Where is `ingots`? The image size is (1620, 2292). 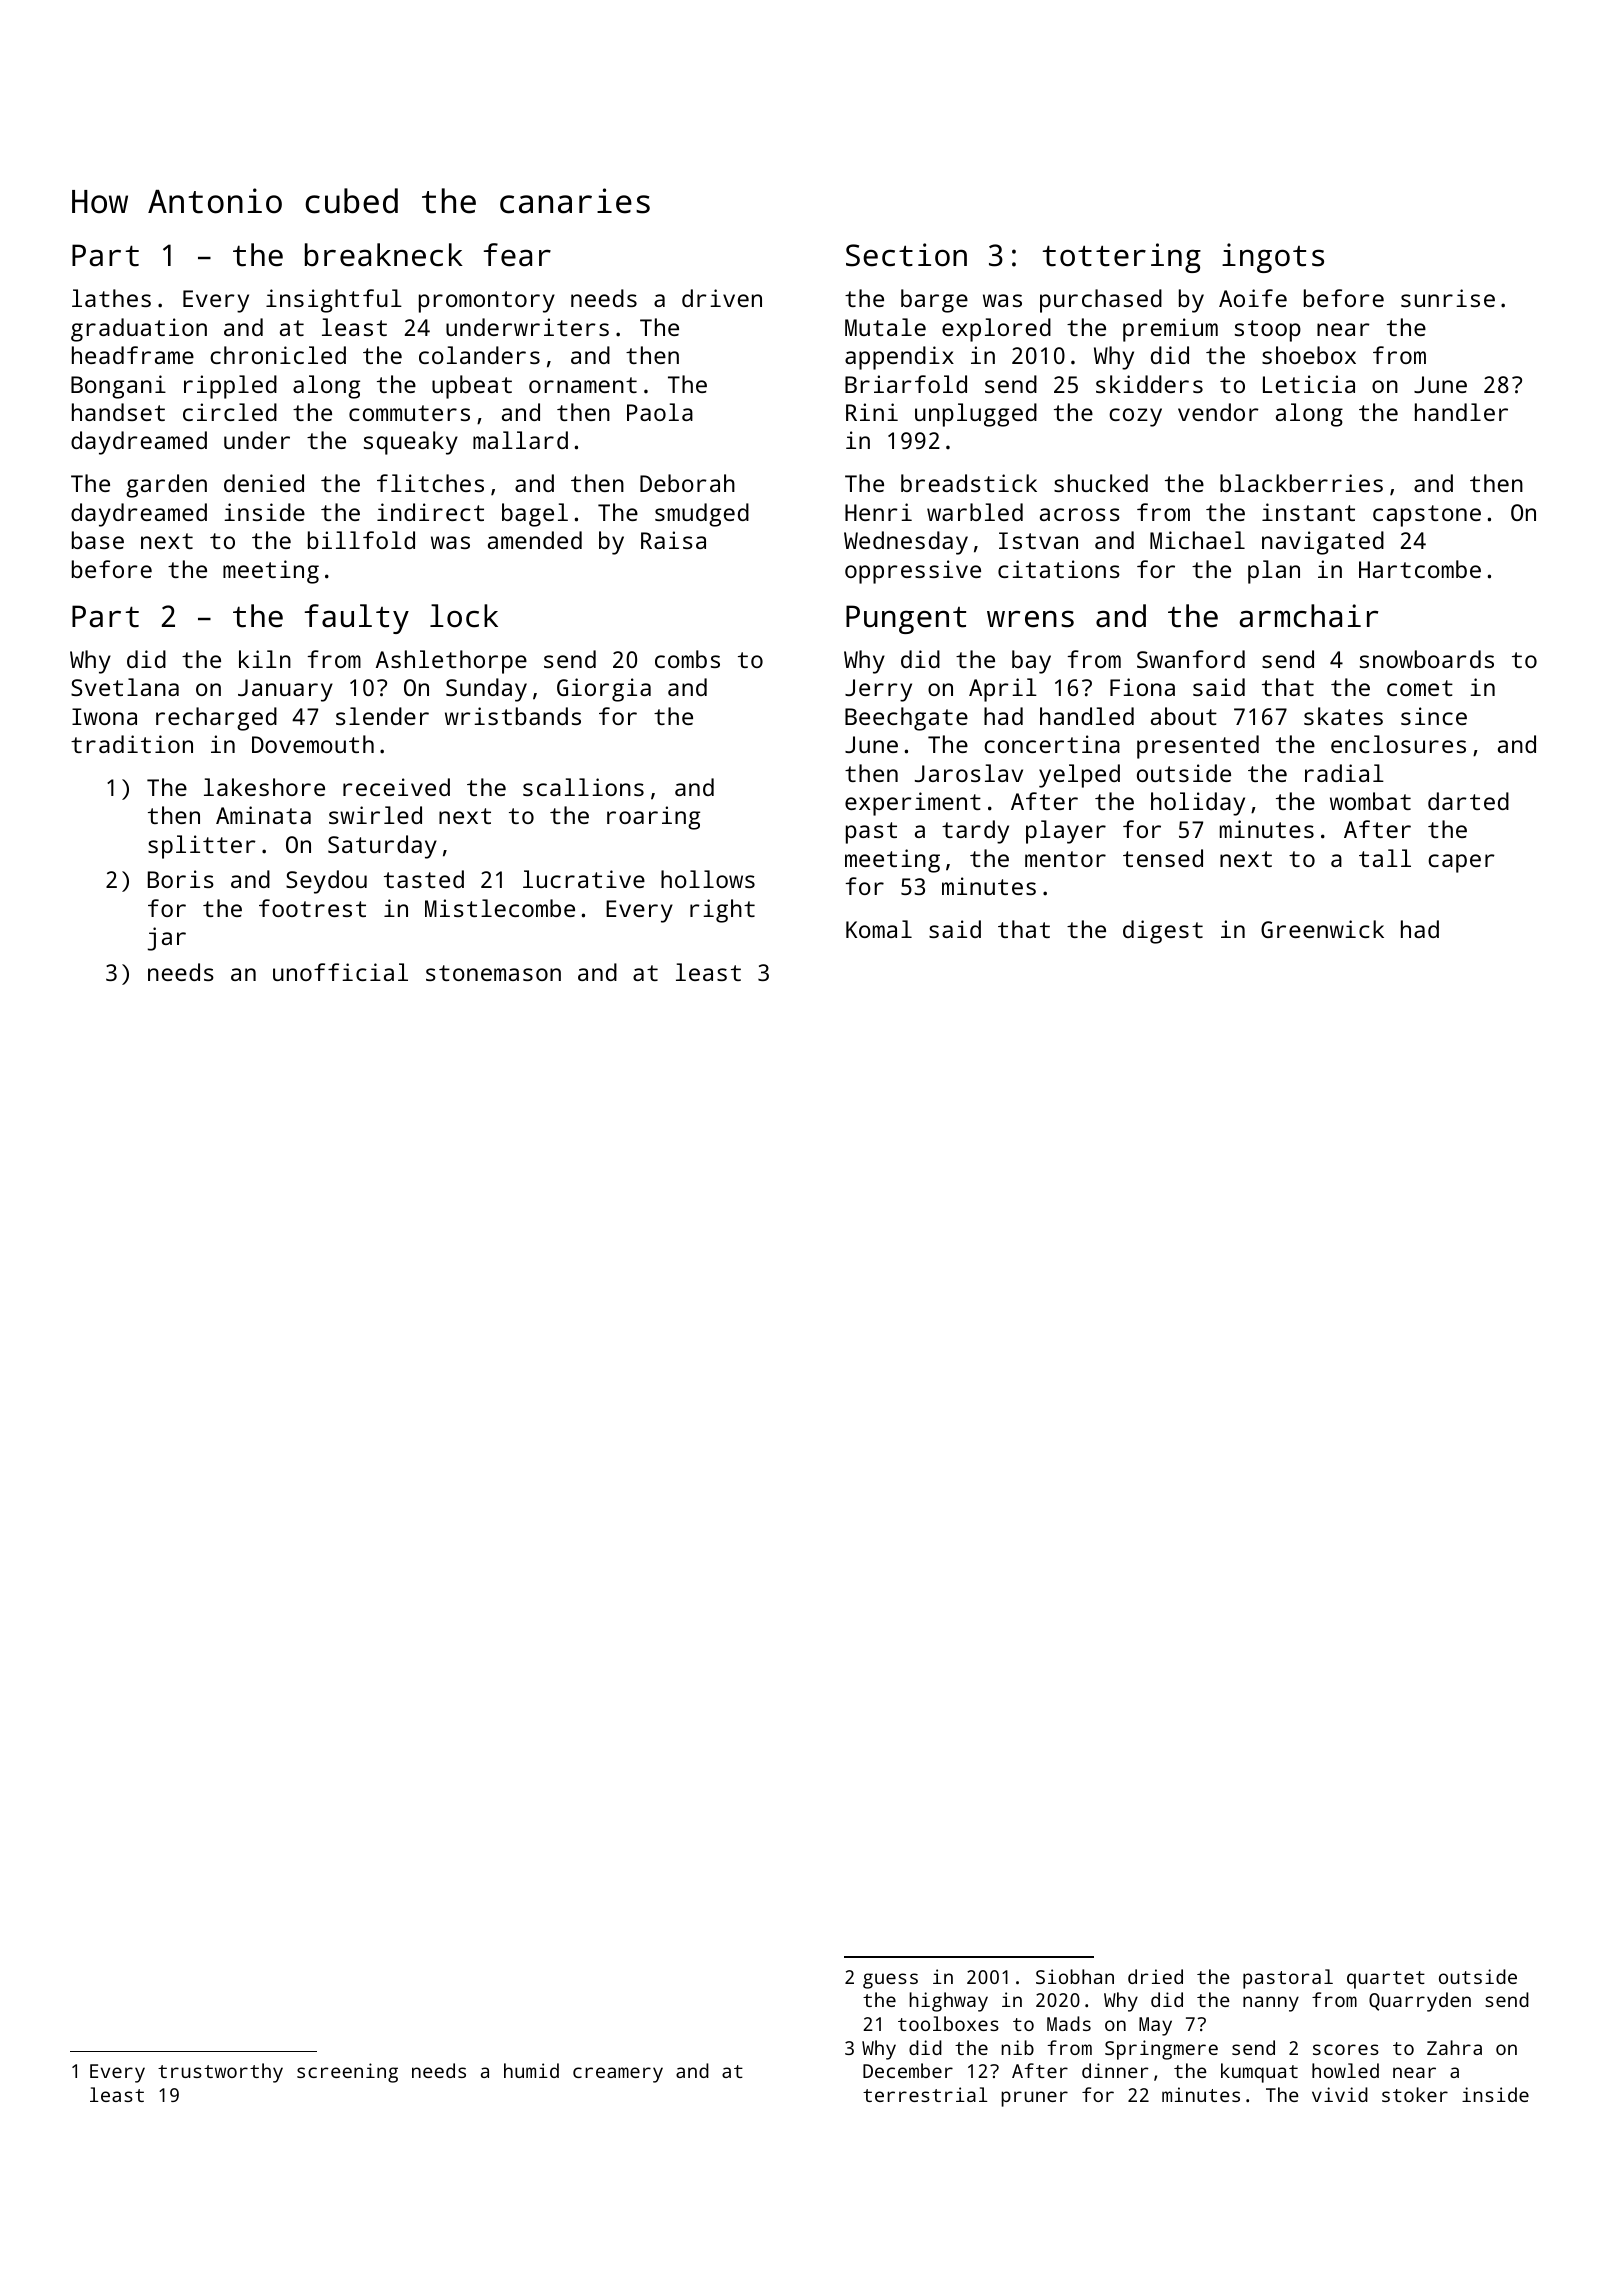
ingots is located at coordinates (1273, 258).
